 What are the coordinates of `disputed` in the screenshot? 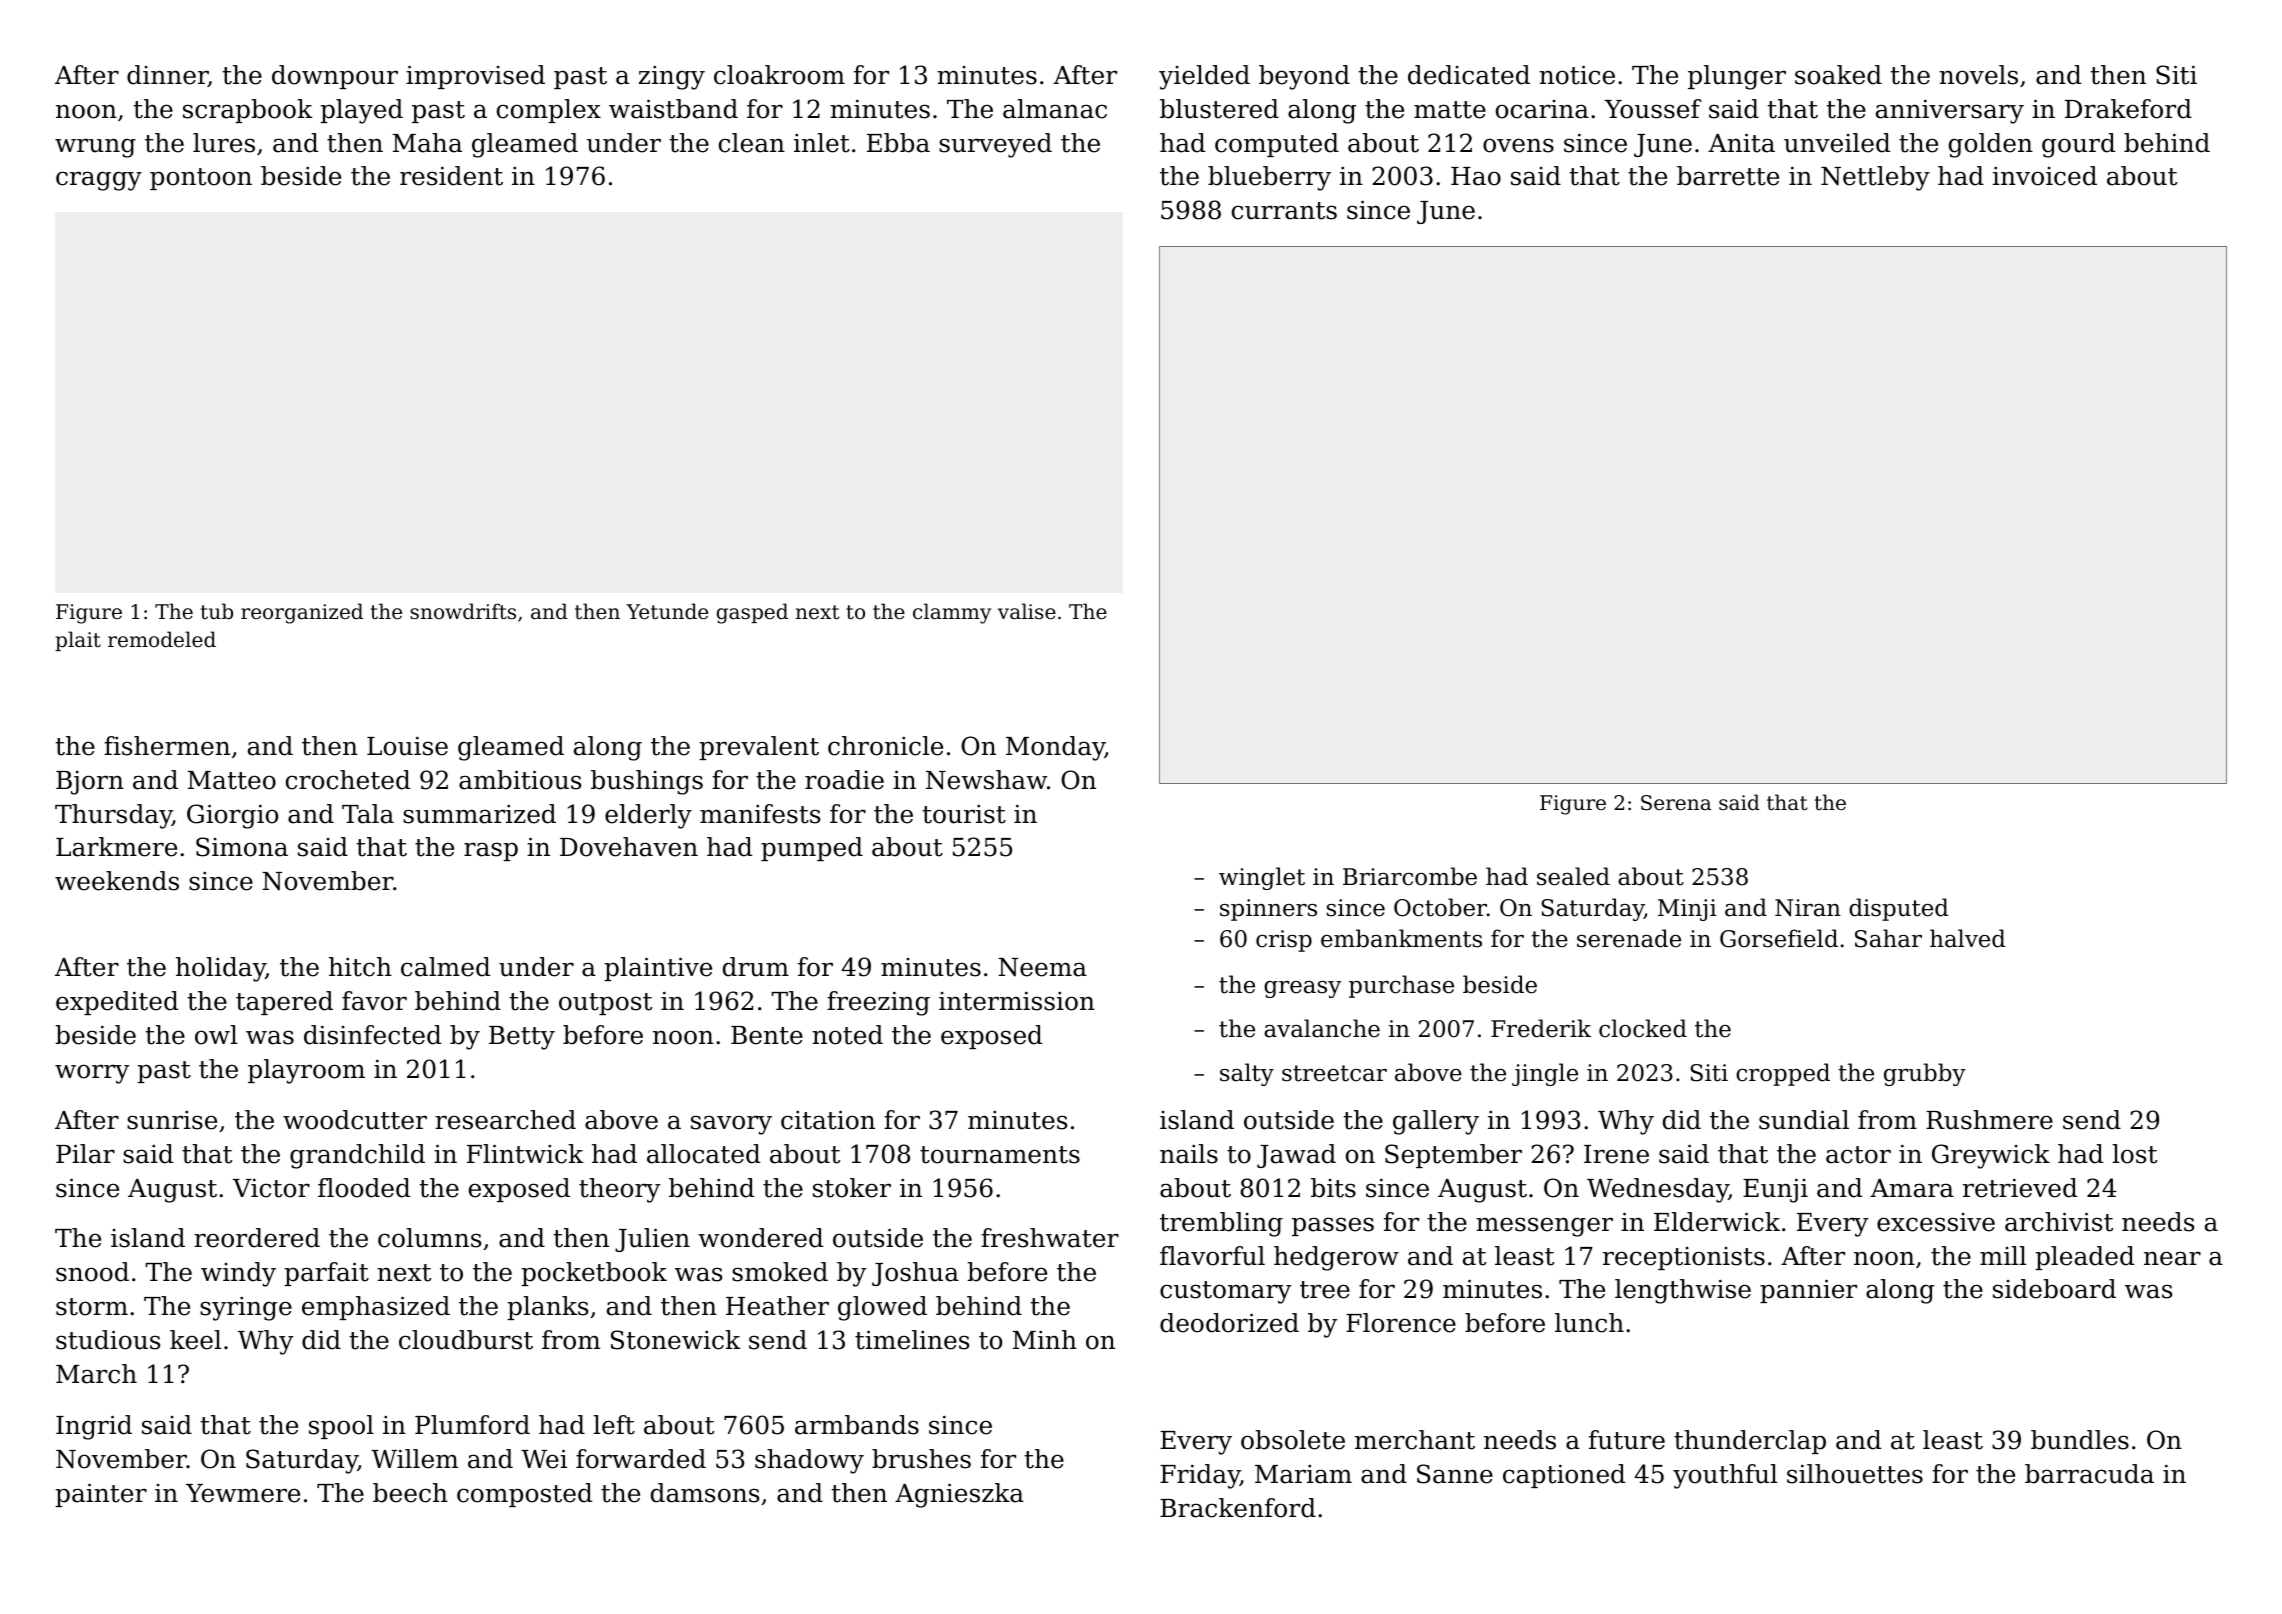 It's located at (1899, 909).
